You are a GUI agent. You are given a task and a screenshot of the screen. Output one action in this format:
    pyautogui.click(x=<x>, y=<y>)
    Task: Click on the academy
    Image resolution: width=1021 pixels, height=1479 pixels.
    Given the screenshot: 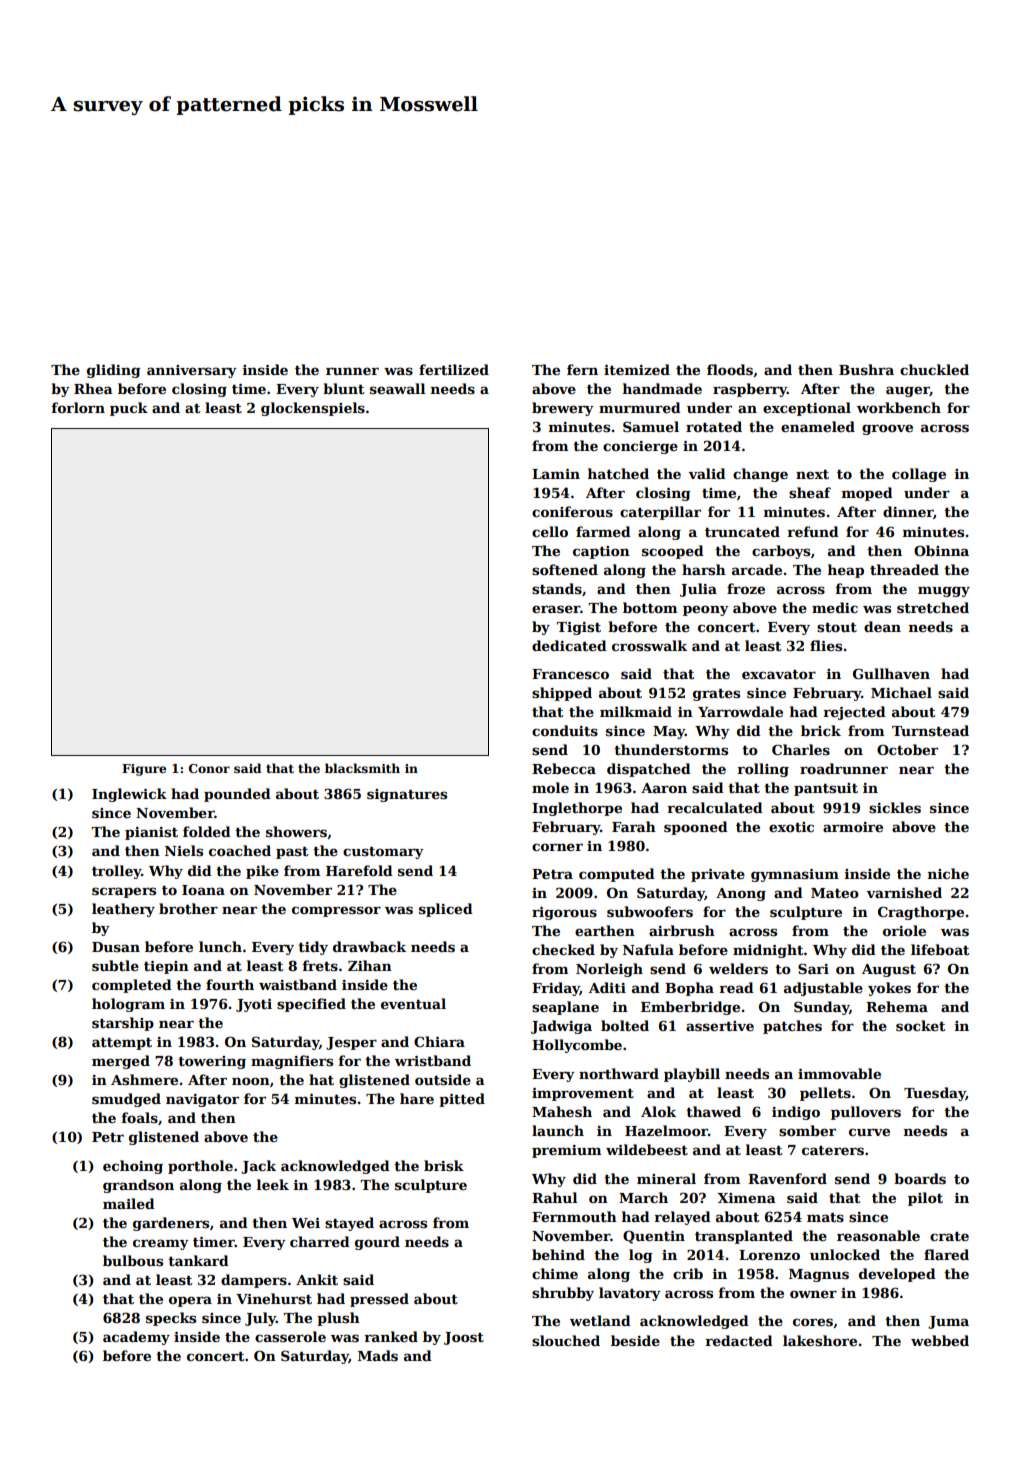 What is the action you would take?
    pyautogui.click(x=136, y=1338)
